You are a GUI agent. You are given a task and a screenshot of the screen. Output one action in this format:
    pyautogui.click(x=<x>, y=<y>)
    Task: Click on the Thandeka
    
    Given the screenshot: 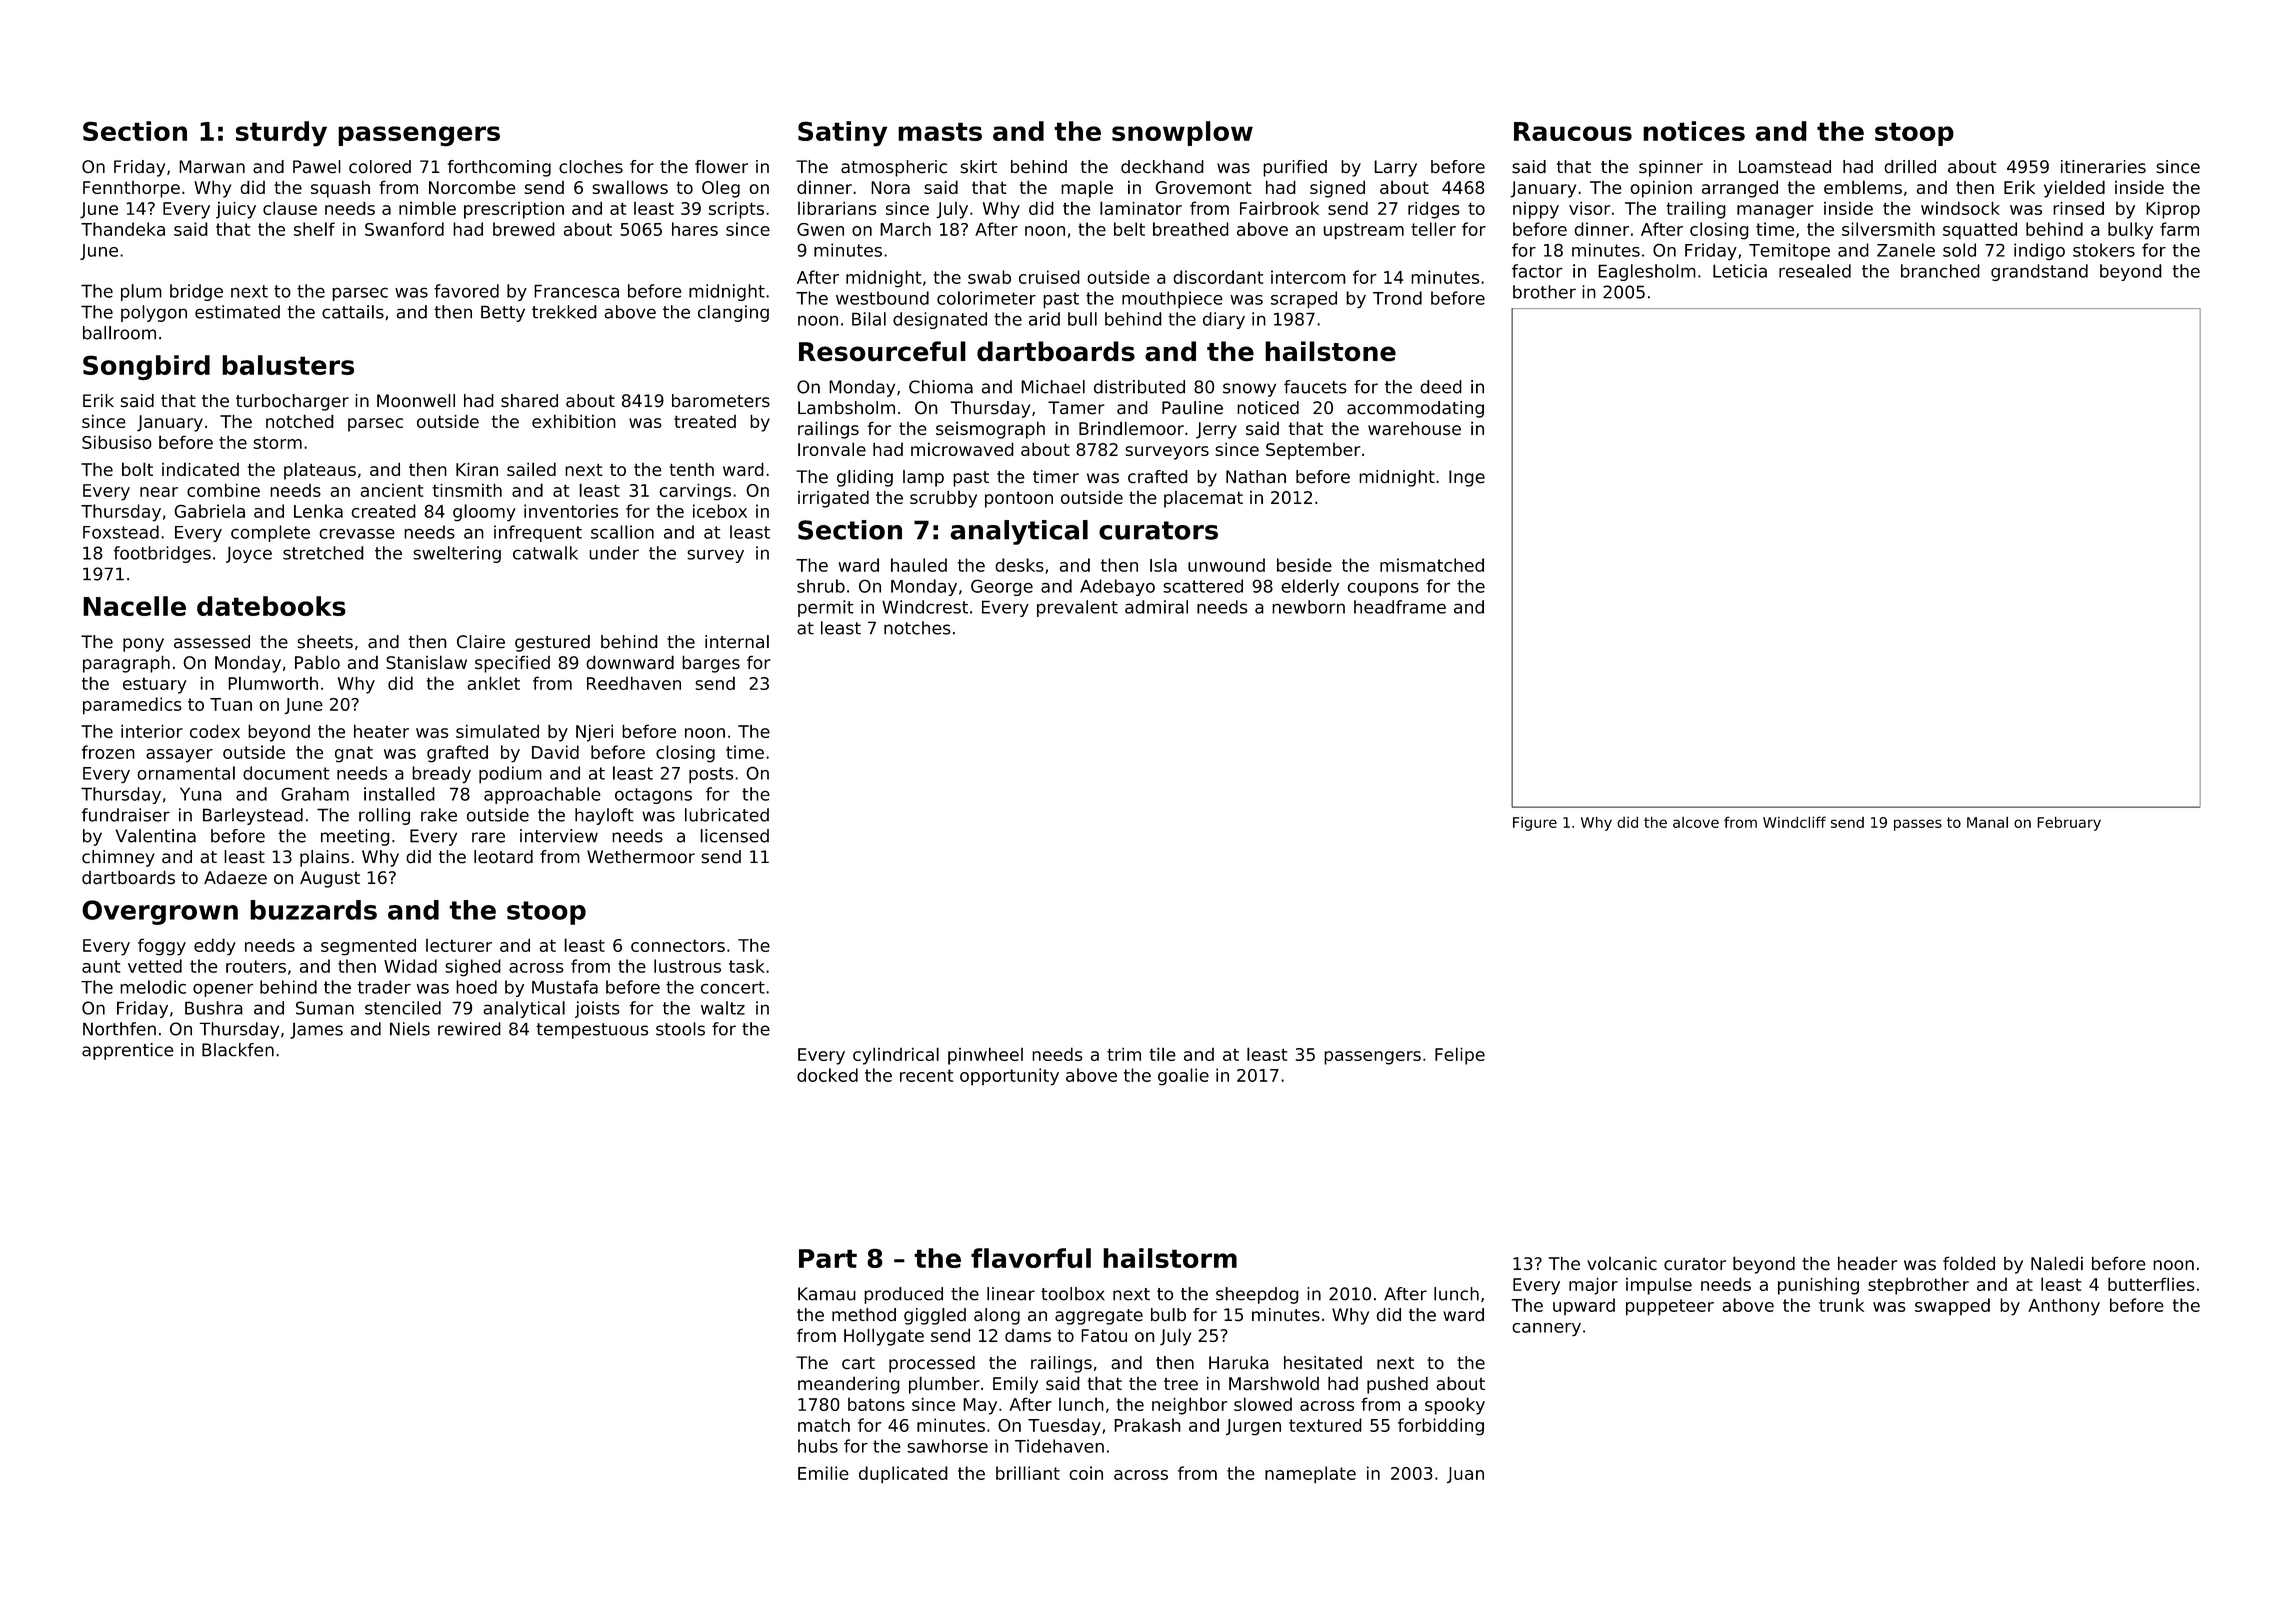 What is the action you would take?
    pyautogui.click(x=123, y=229)
